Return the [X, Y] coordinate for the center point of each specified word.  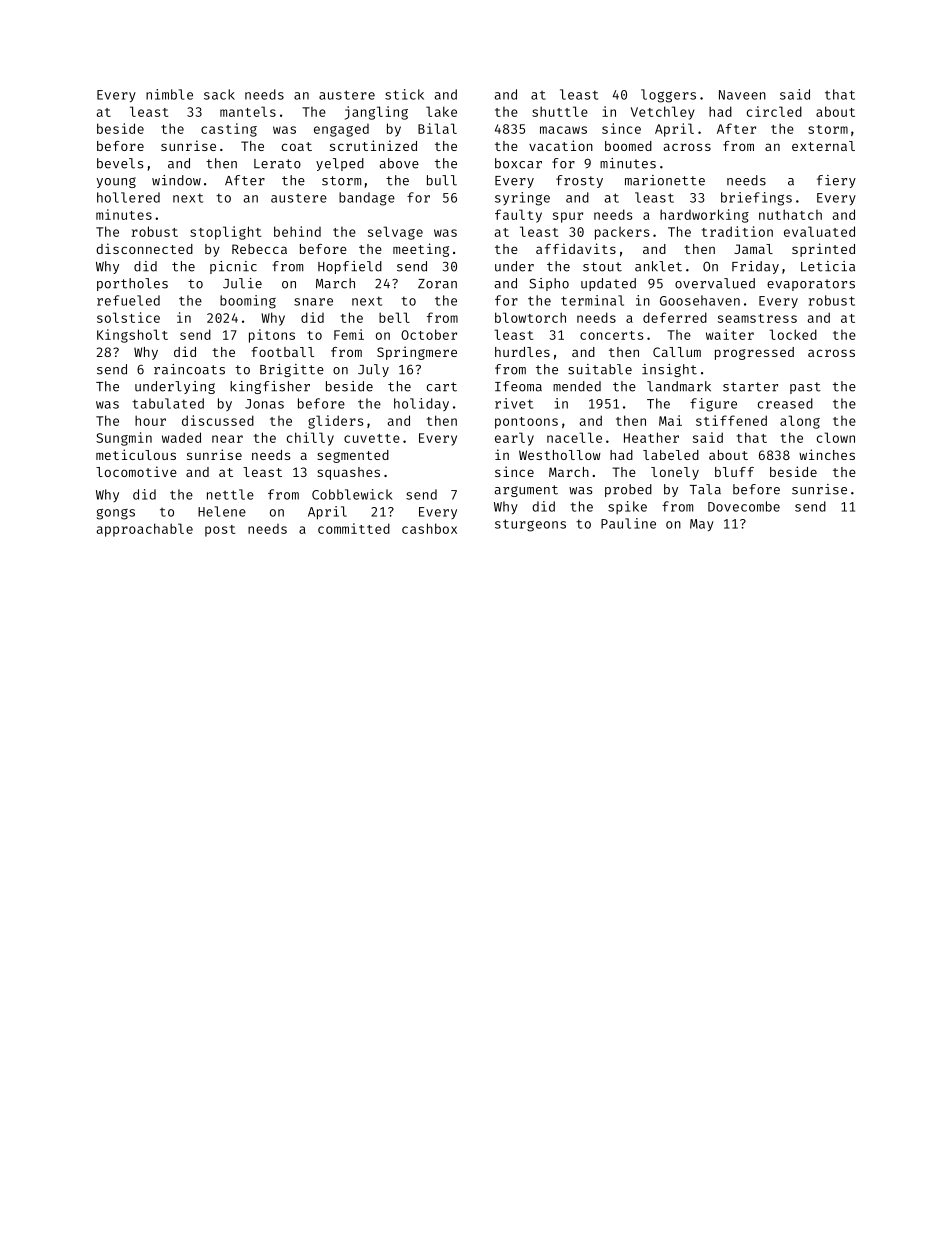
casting [229, 130]
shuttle [560, 111]
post [220, 531]
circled [774, 111]
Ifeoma [518, 386]
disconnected [144, 248]
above [399, 163]
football [282, 352]
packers [622, 233]
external [823, 146]
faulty [518, 216]
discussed [218, 420]
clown [836, 437]
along [800, 422]
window [176, 180]
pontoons [526, 423]
